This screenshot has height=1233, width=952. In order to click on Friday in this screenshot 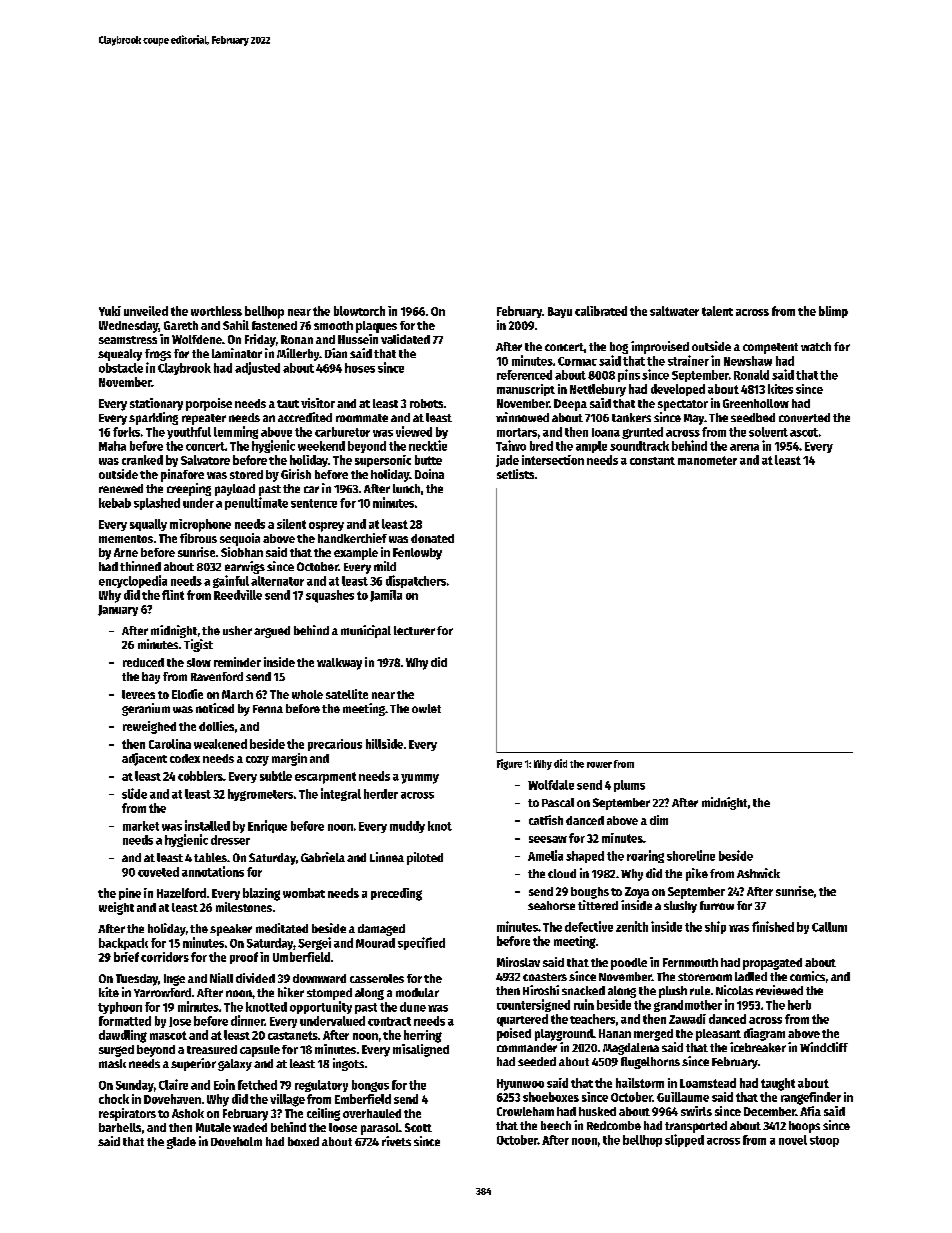, I will do `click(260, 340)`.
